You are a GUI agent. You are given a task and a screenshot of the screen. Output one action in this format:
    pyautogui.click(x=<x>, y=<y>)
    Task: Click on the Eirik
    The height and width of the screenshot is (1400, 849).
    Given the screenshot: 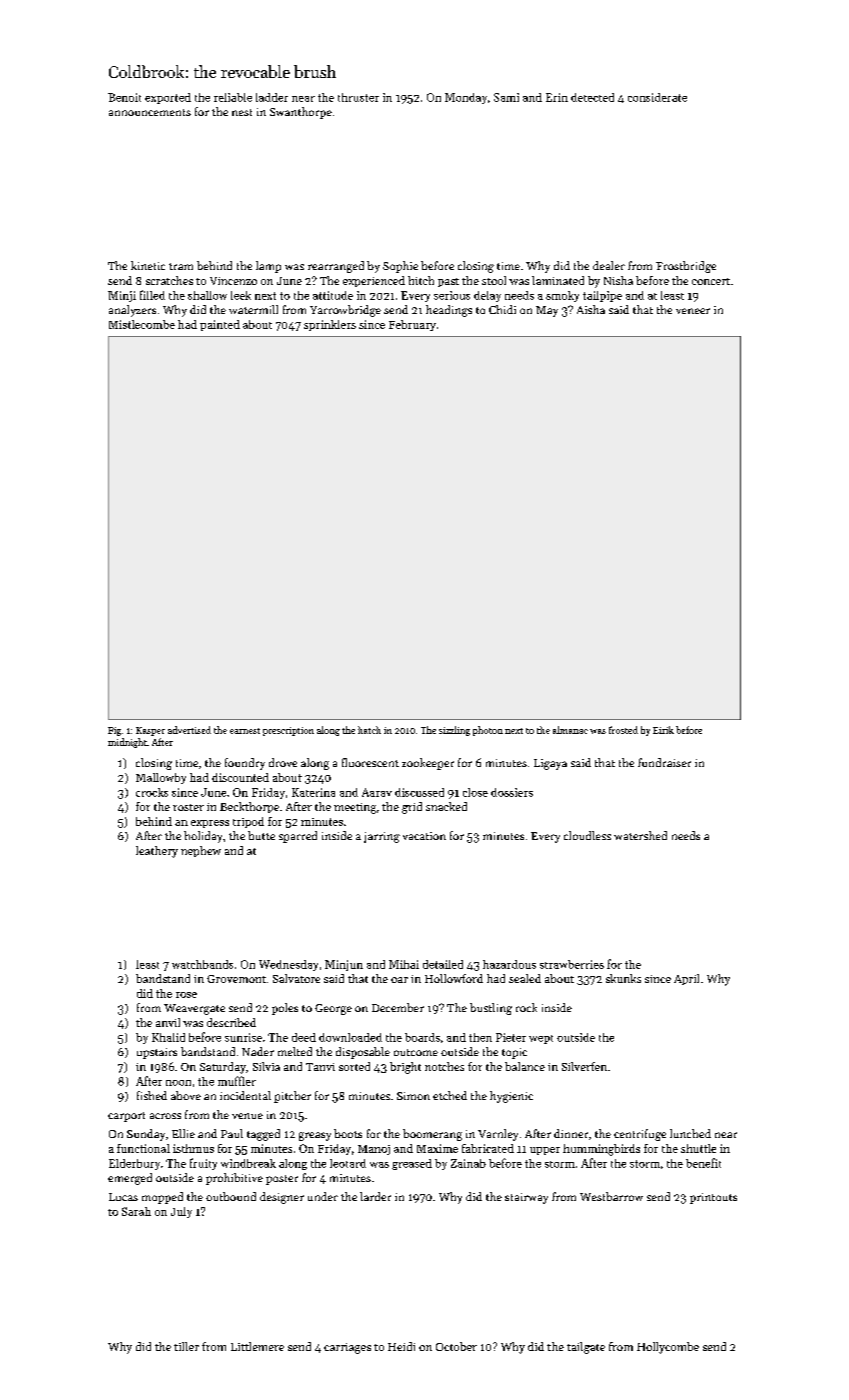 What is the action you would take?
    pyautogui.click(x=663, y=730)
